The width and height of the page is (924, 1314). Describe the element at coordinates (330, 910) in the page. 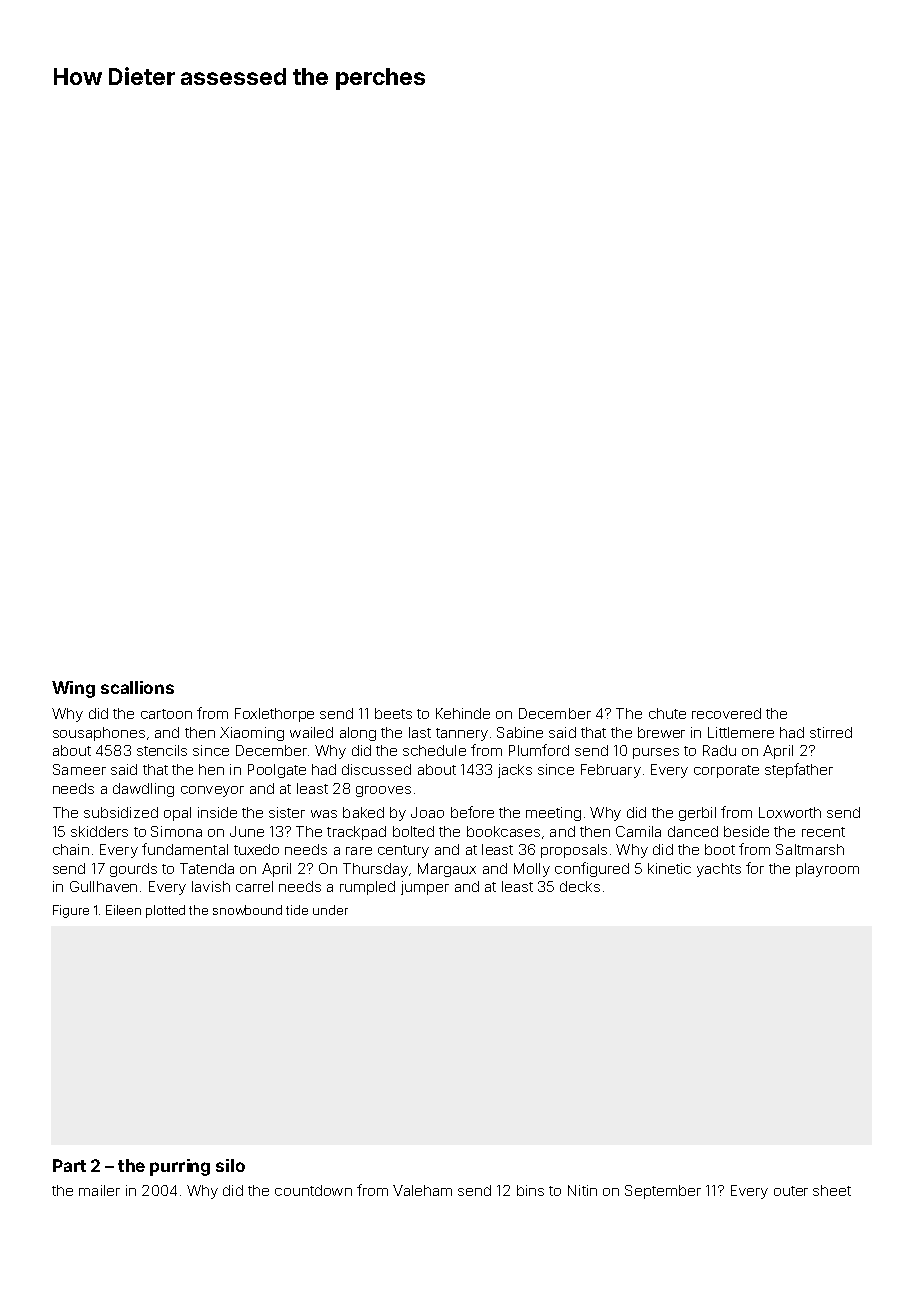

I see `under` at that location.
